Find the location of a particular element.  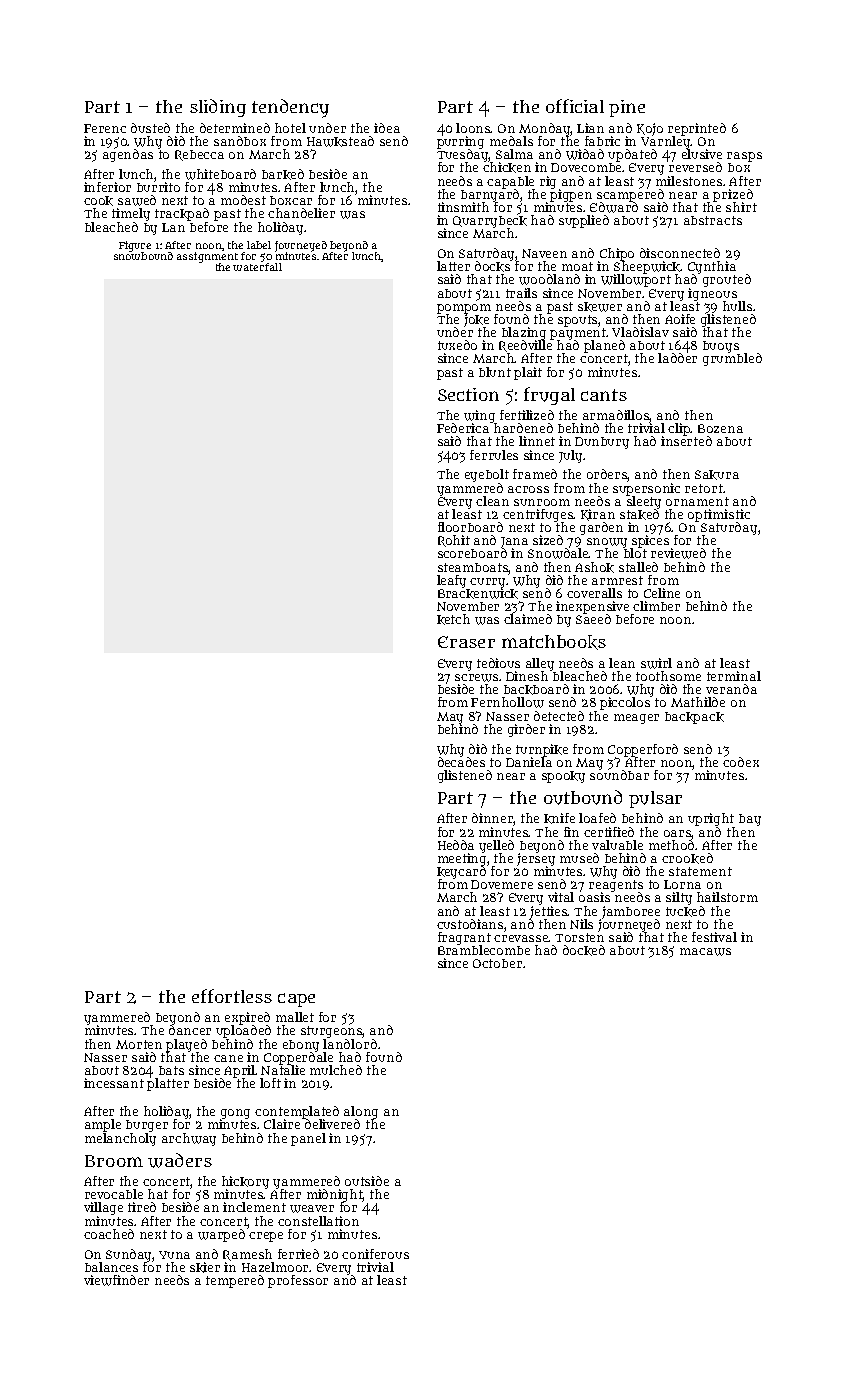

October is located at coordinates (497, 963).
